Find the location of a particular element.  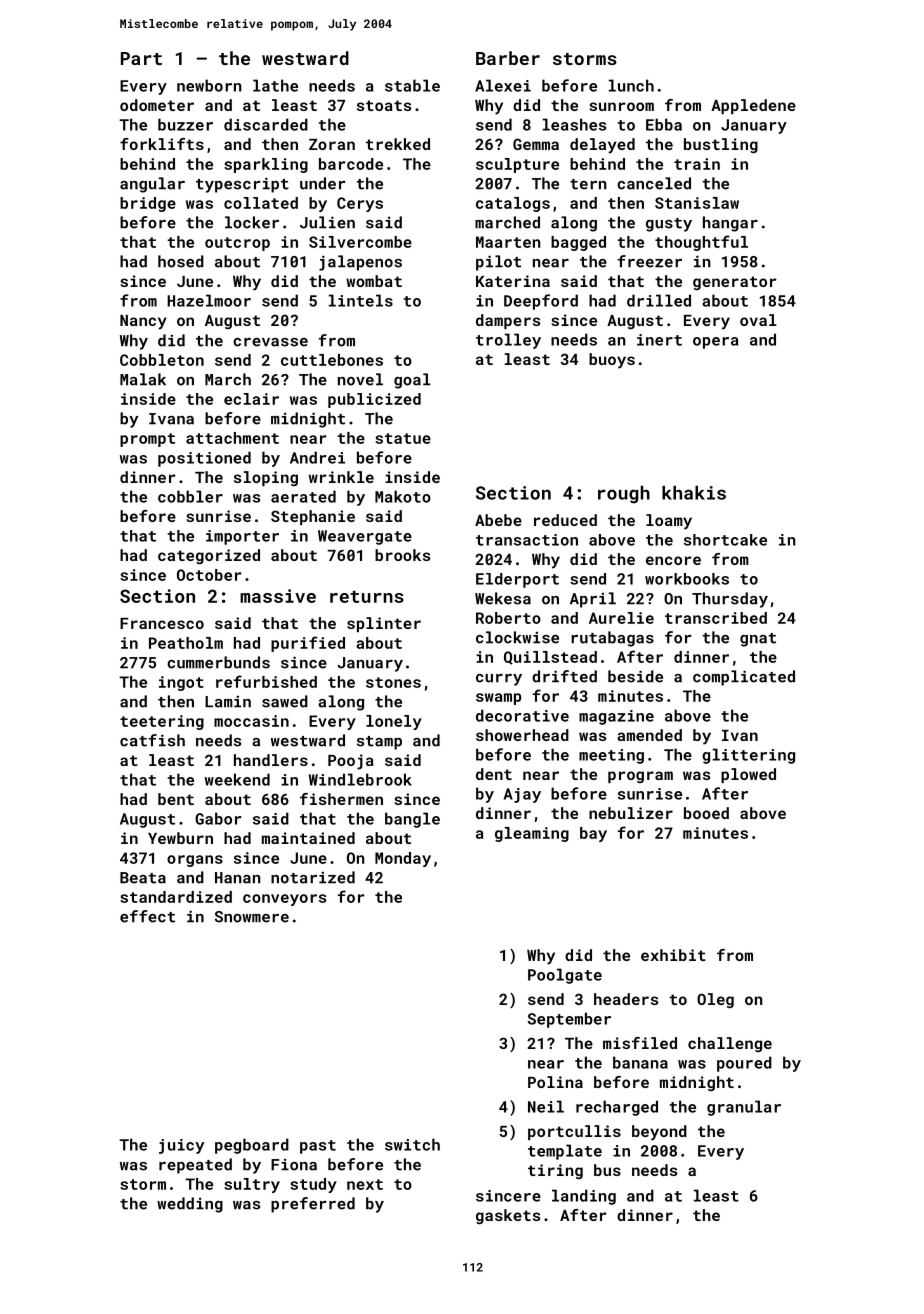

Lamin is located at coordinates (228, 701).
